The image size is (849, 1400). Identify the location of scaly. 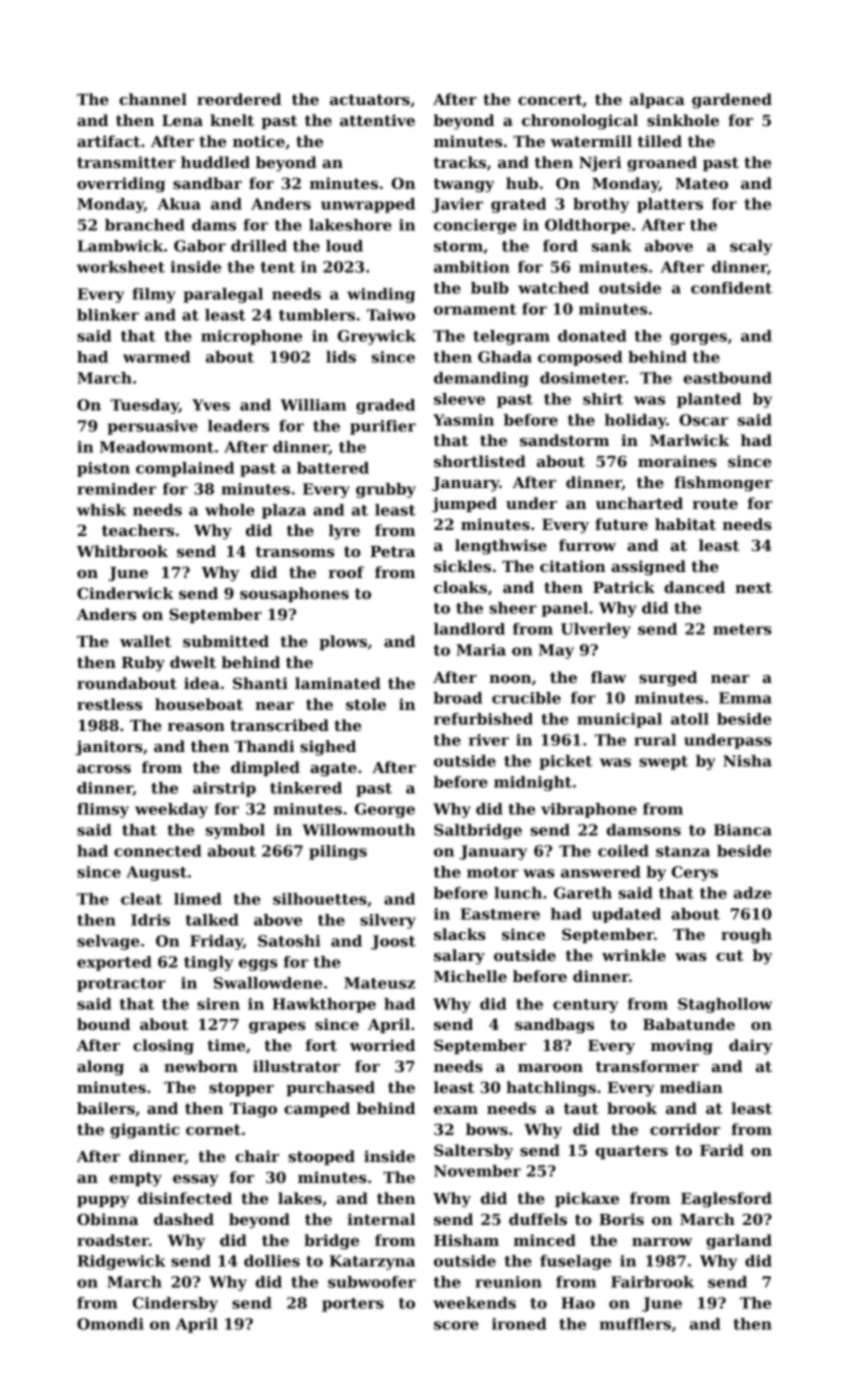
(751, 247).
